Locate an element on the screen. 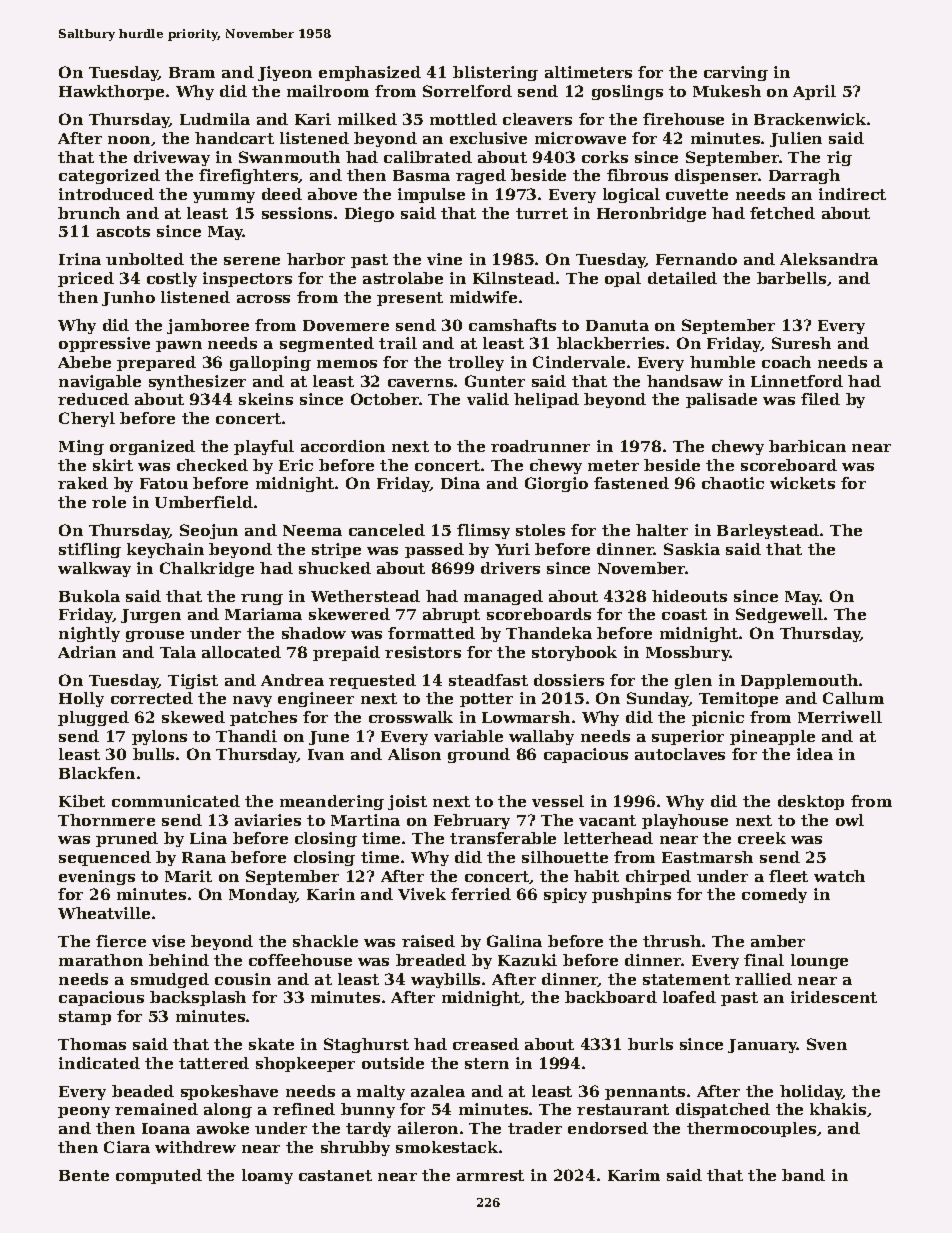 The height and width of the screenshot is (1233, 952). waybills is located at coordinates (445, 980).
